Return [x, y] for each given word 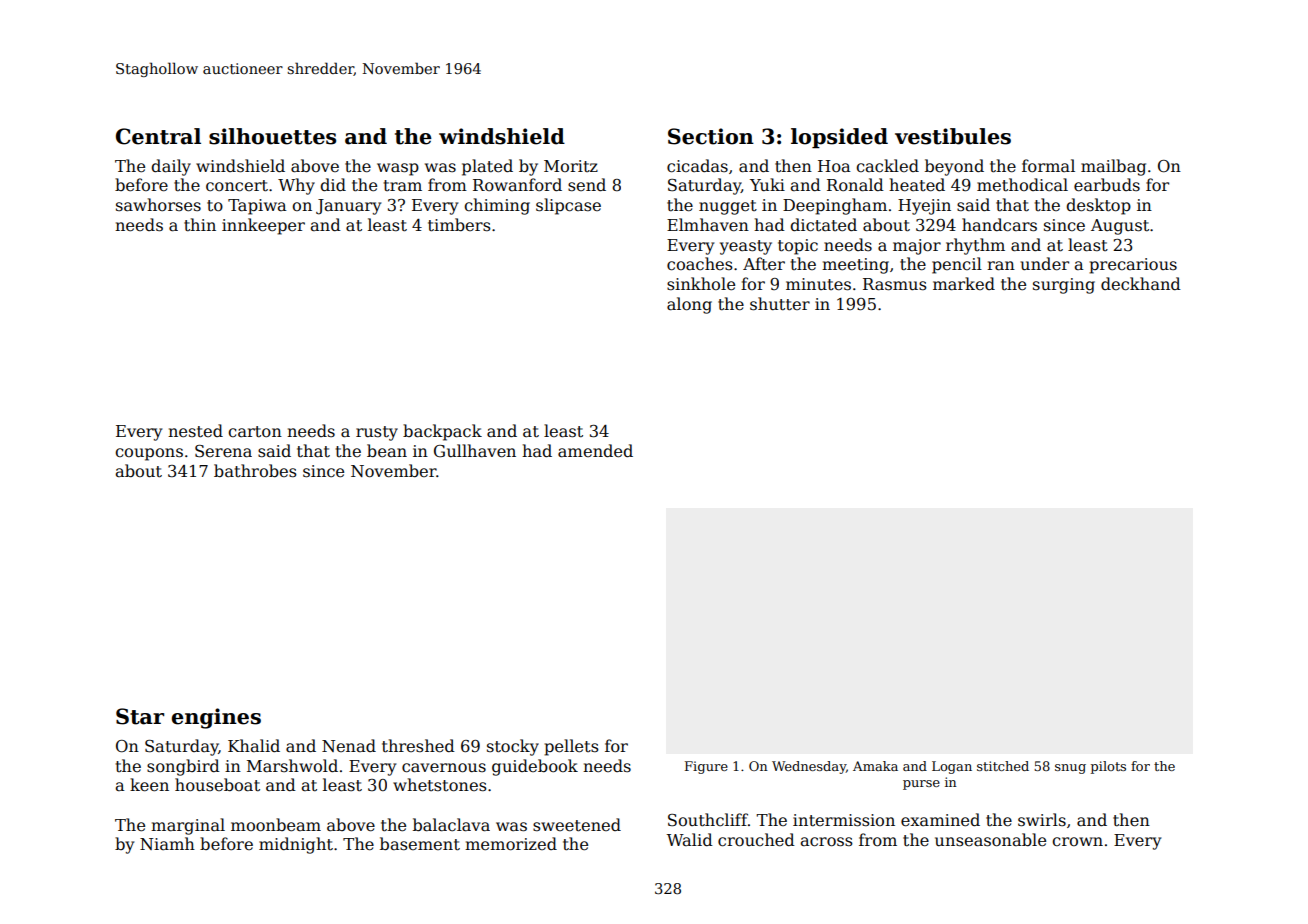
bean [387, 451]
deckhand [1141, 284]
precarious [1133, 266]
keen [149, 785]
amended [595, 451]
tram [403, 185]
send [587, 184]
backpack [442, 432]
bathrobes [255, 470]
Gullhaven [475, 451]
